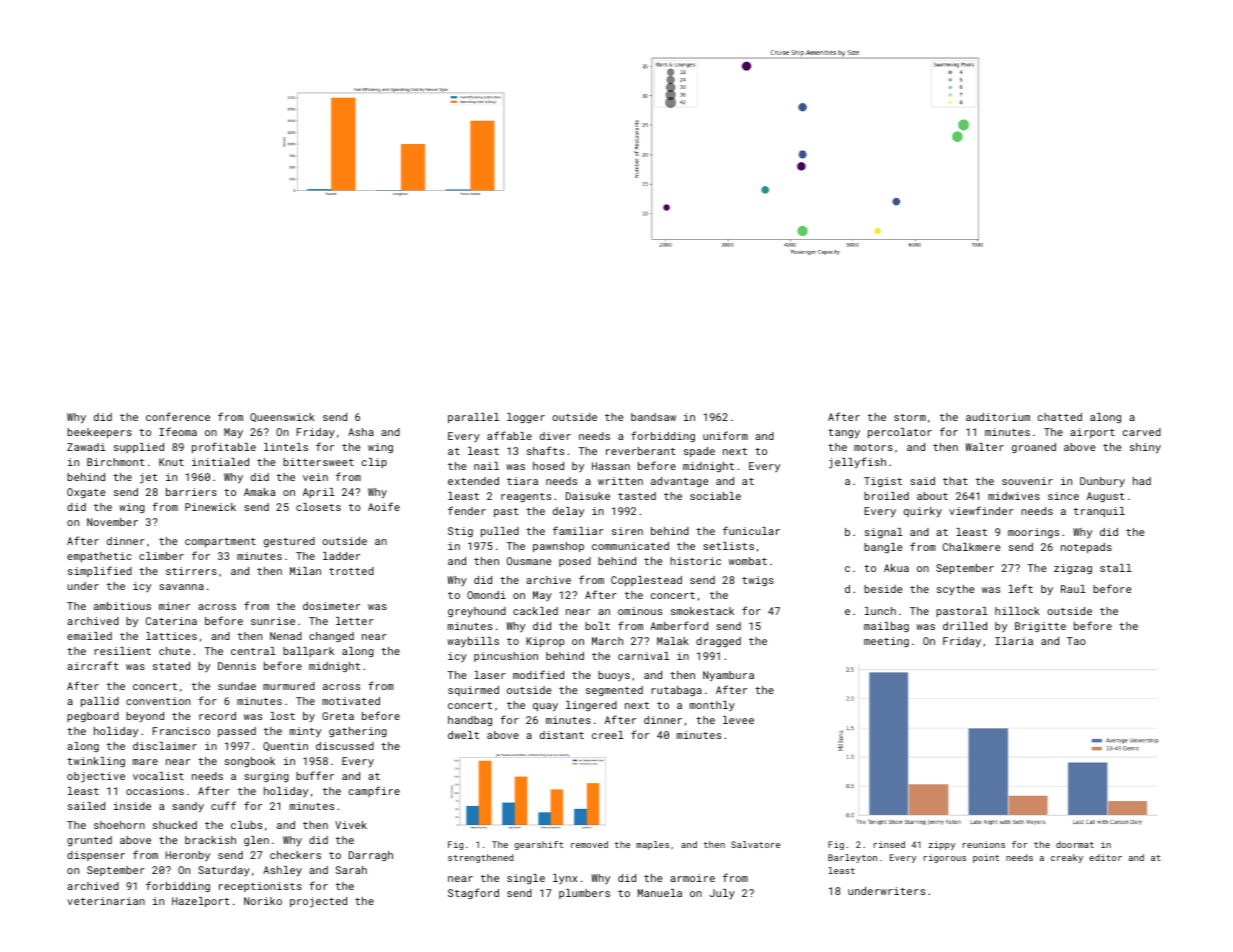 The image size is (1233, 952). What do you see at coordinates (1027, 481) in the screenshot?
I see `souvenir` at bounding box center [1027, 481].
